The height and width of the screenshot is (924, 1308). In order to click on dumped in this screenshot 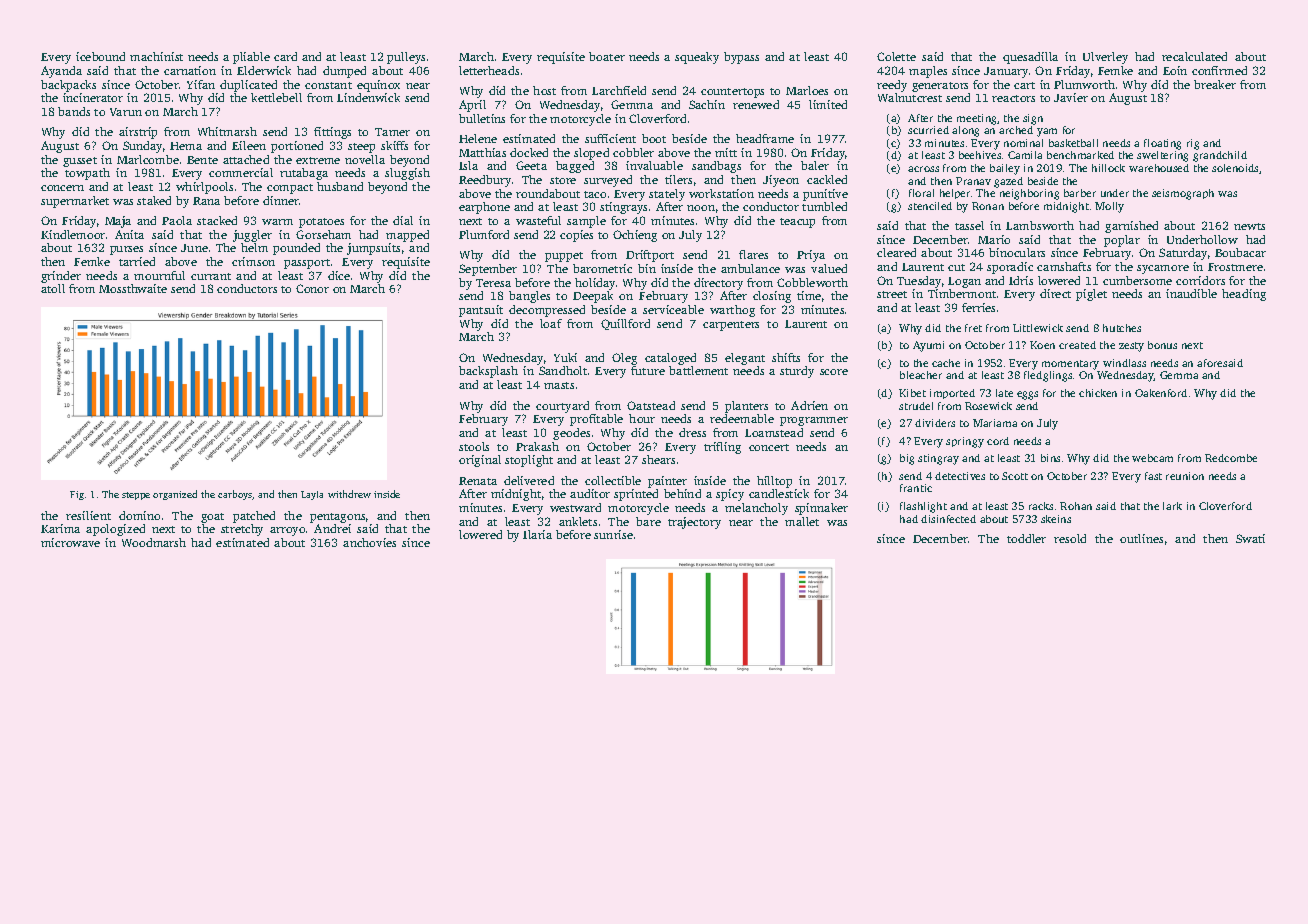, I will do `click(344, 72)`.
